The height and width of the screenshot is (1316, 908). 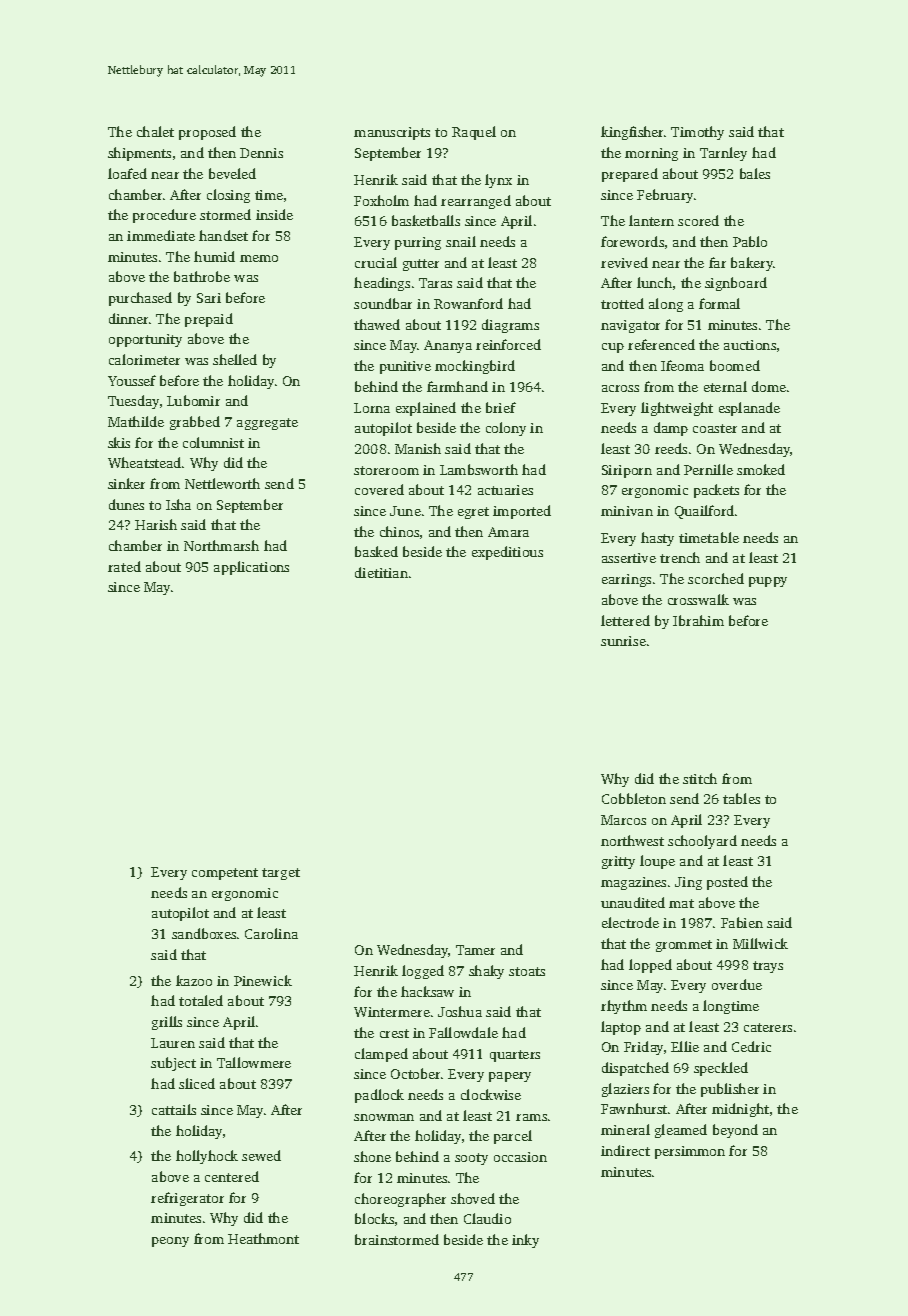 What do you see at coordinates (161, 235) in the screenshot?
I see `immediate` at bounding box center [161, 235].
